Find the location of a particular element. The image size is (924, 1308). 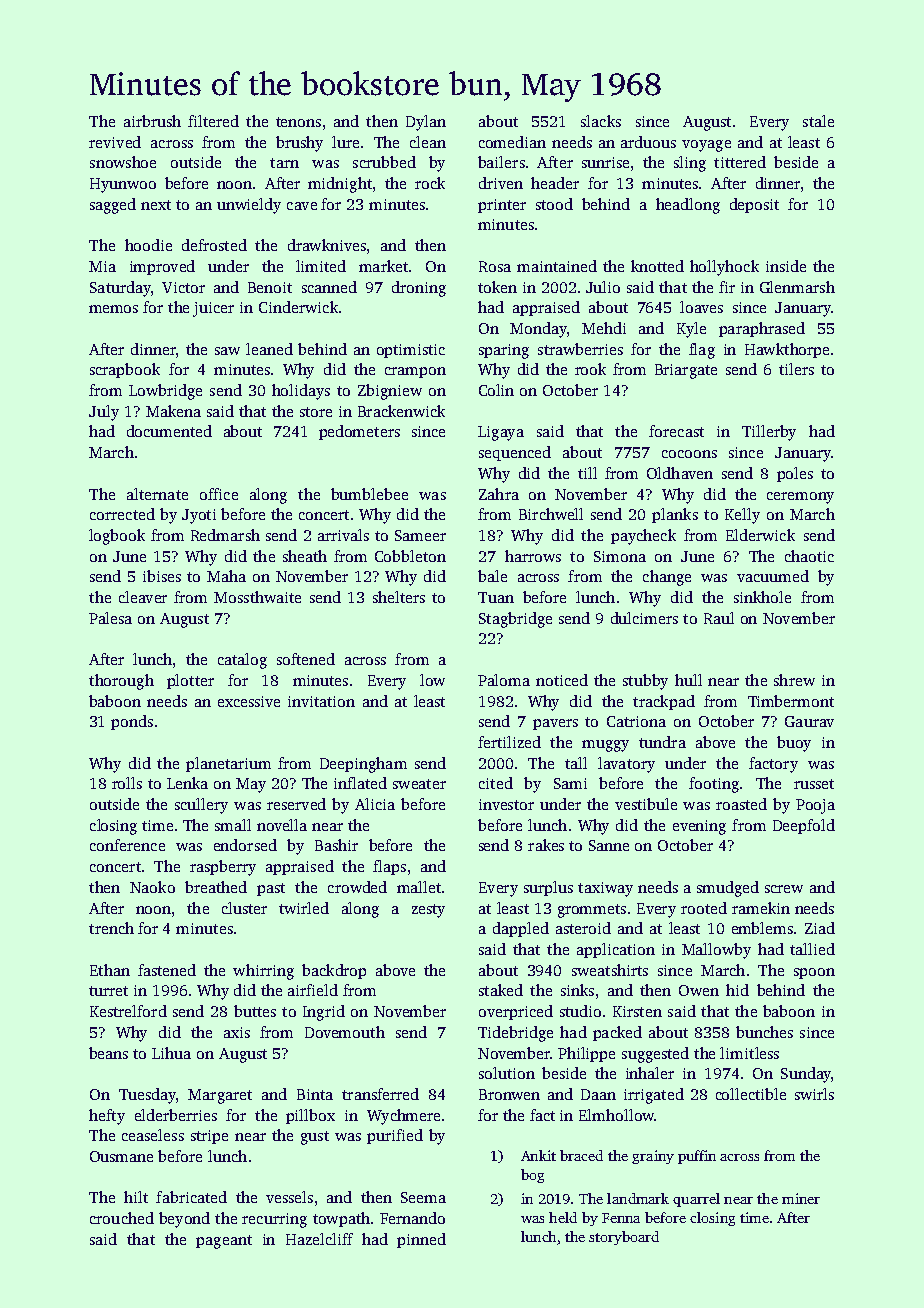

deposit is located at coordinates (754, 205).
